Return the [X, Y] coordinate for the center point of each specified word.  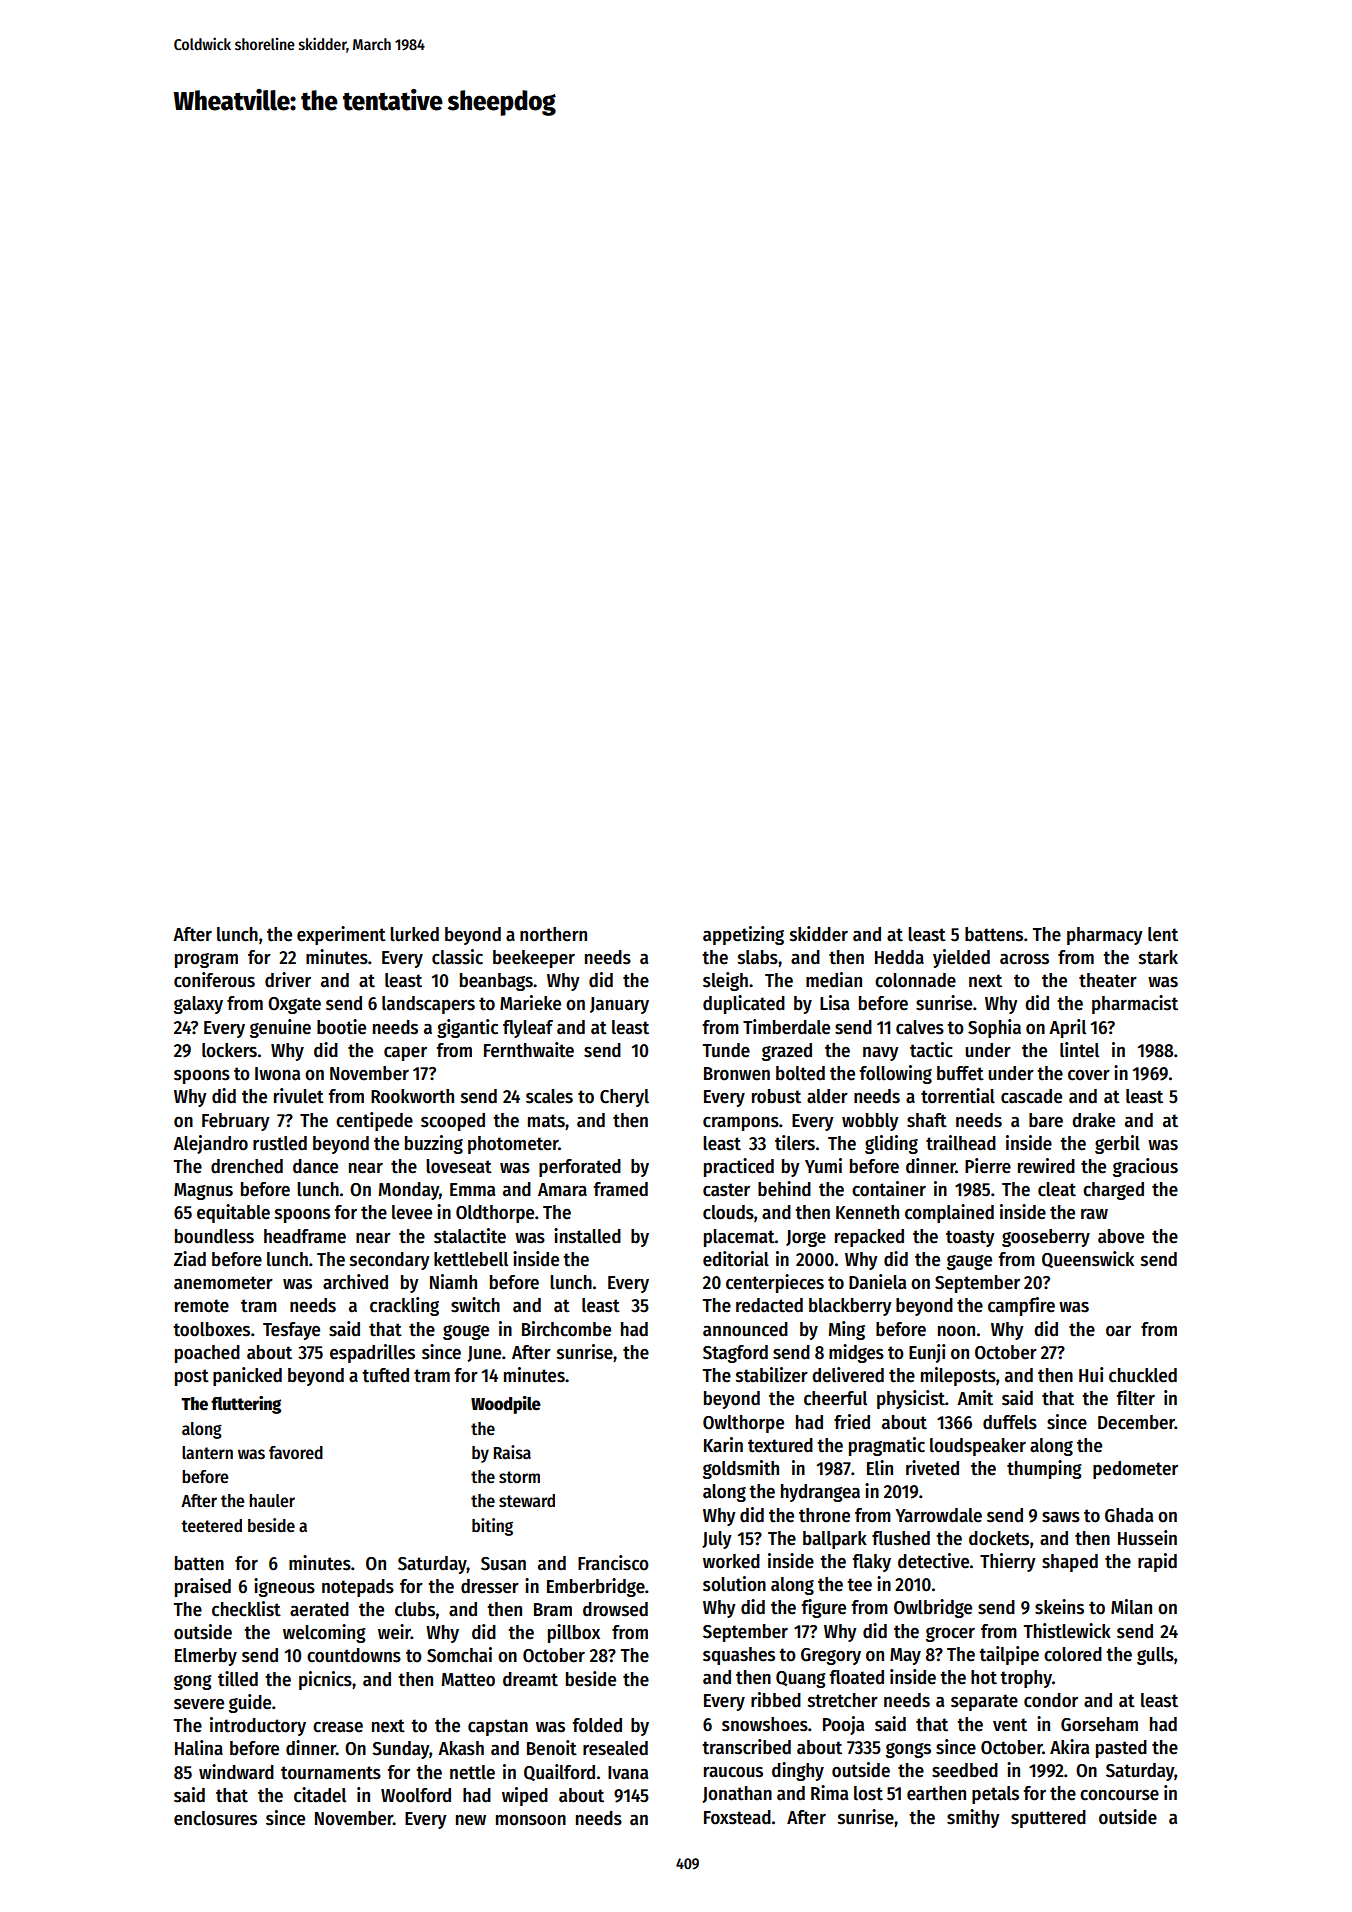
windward [236, 1772]
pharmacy [1105, 936]
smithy [973, 1818]
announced [745, 1329]
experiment [341, 935]
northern [553, 934]
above [1121, 1236]
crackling [404, 1306]
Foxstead [737, 1817]
